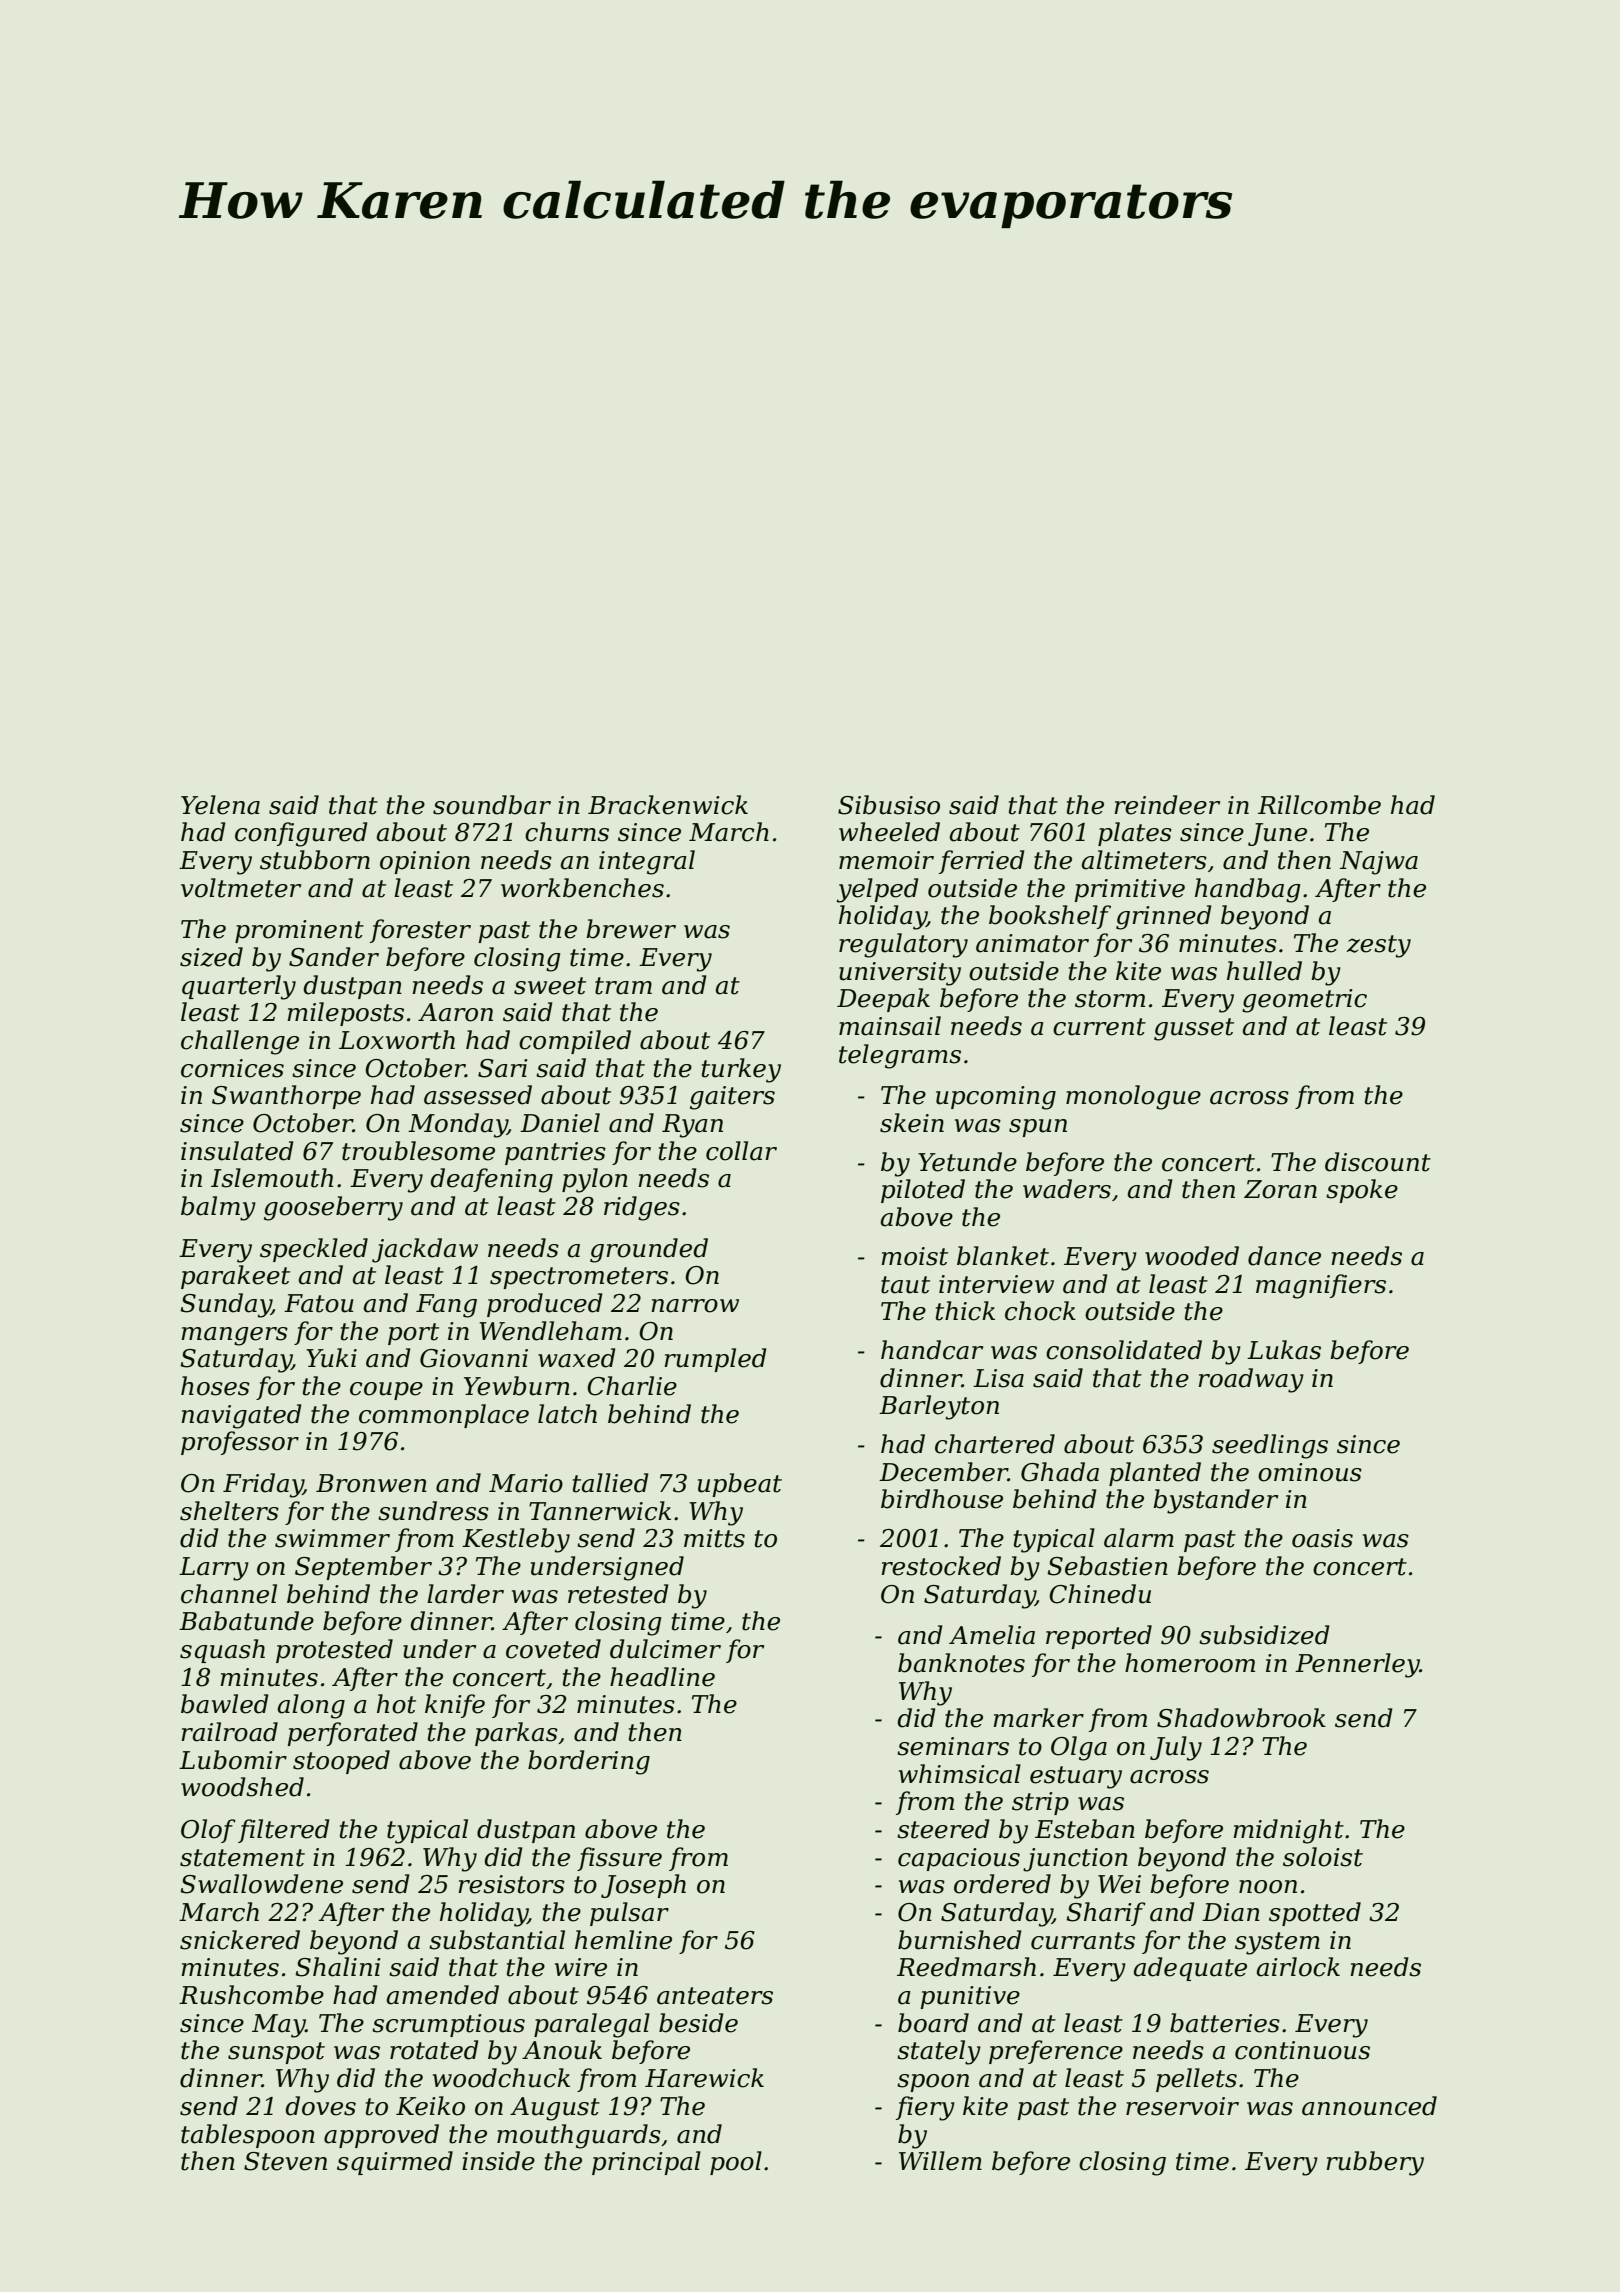  I want to click on Tannerwick, so click(600, 1511).
